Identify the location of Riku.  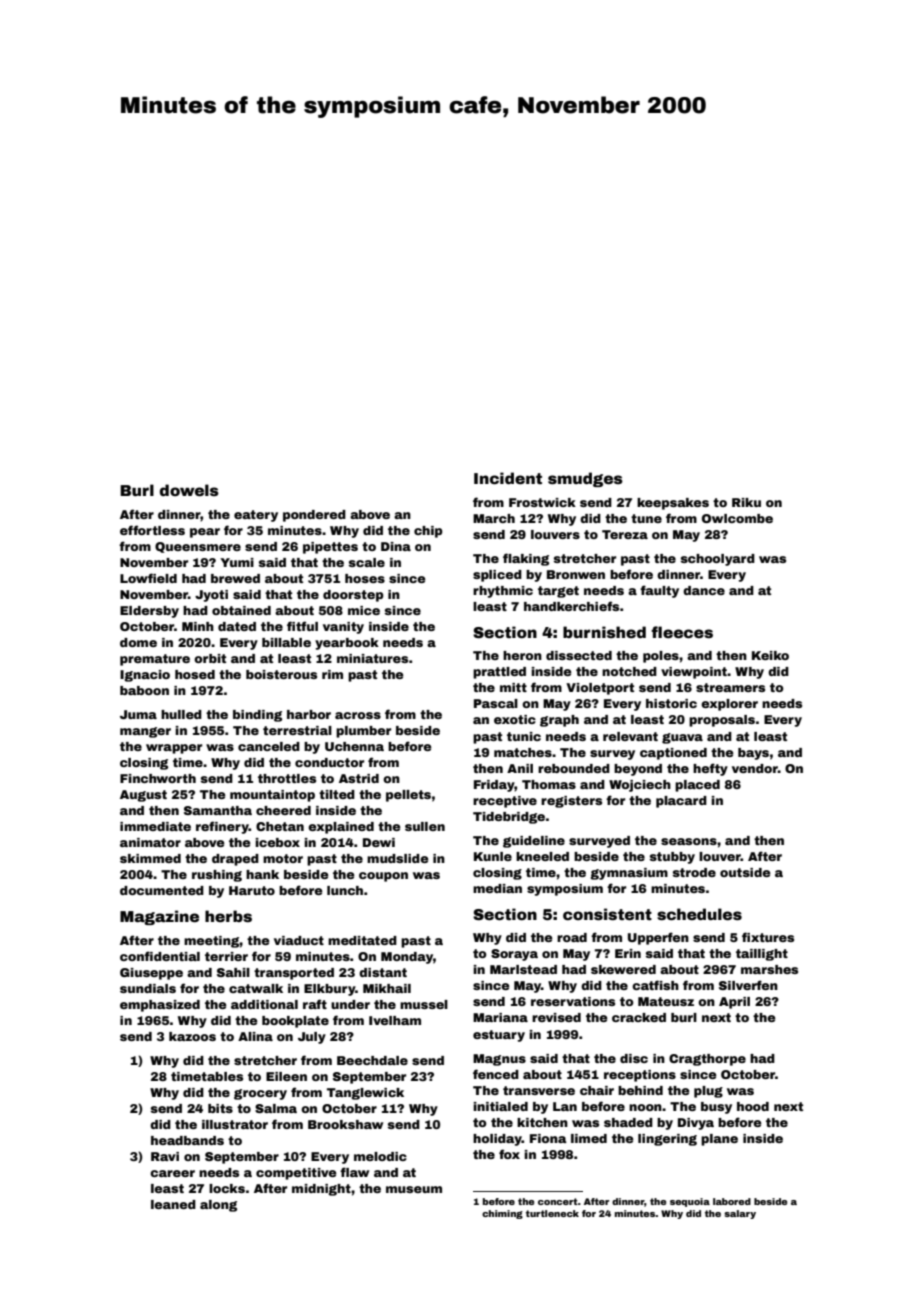
(746, 502).
